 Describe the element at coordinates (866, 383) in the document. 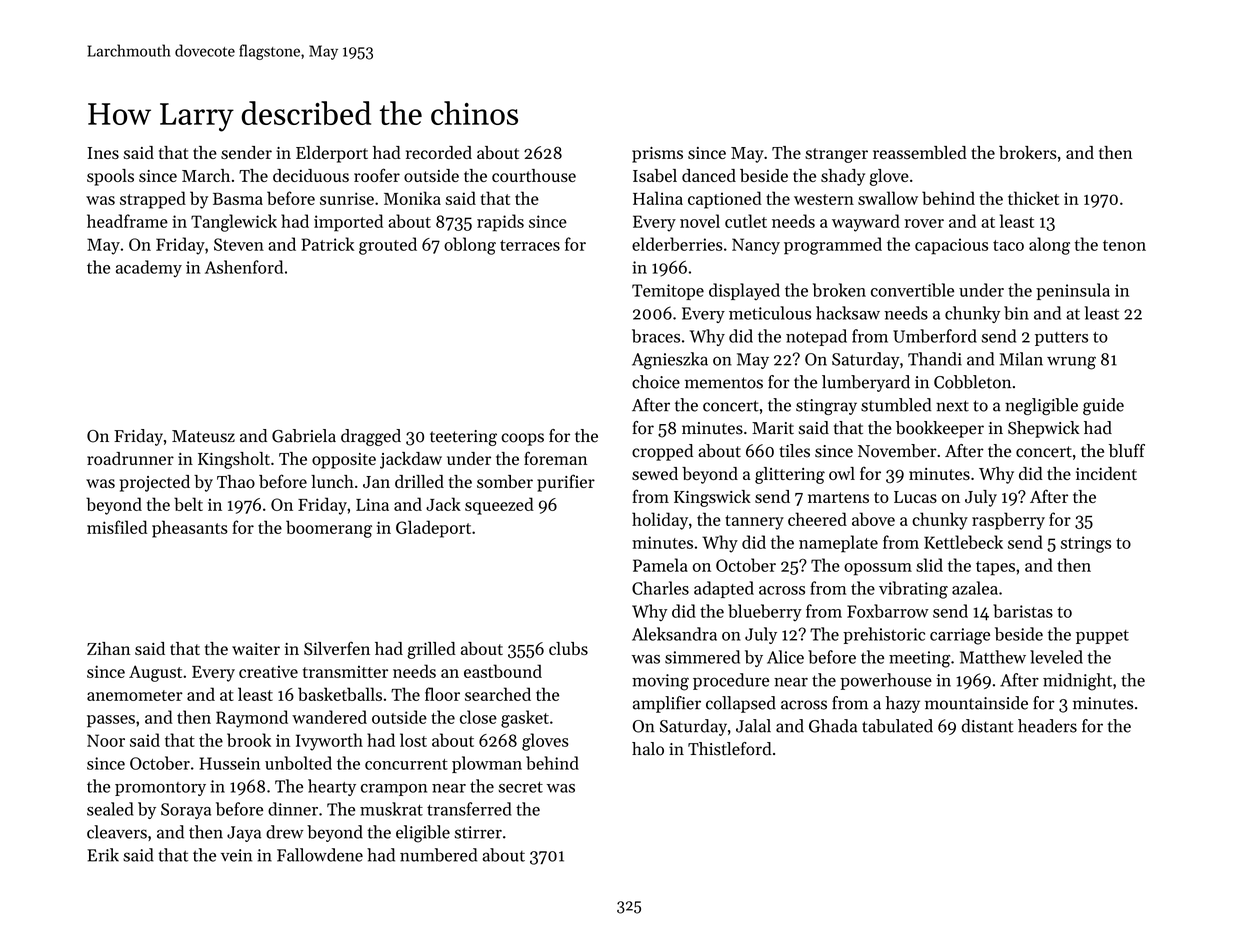

I see `lumberyard` at that location.
